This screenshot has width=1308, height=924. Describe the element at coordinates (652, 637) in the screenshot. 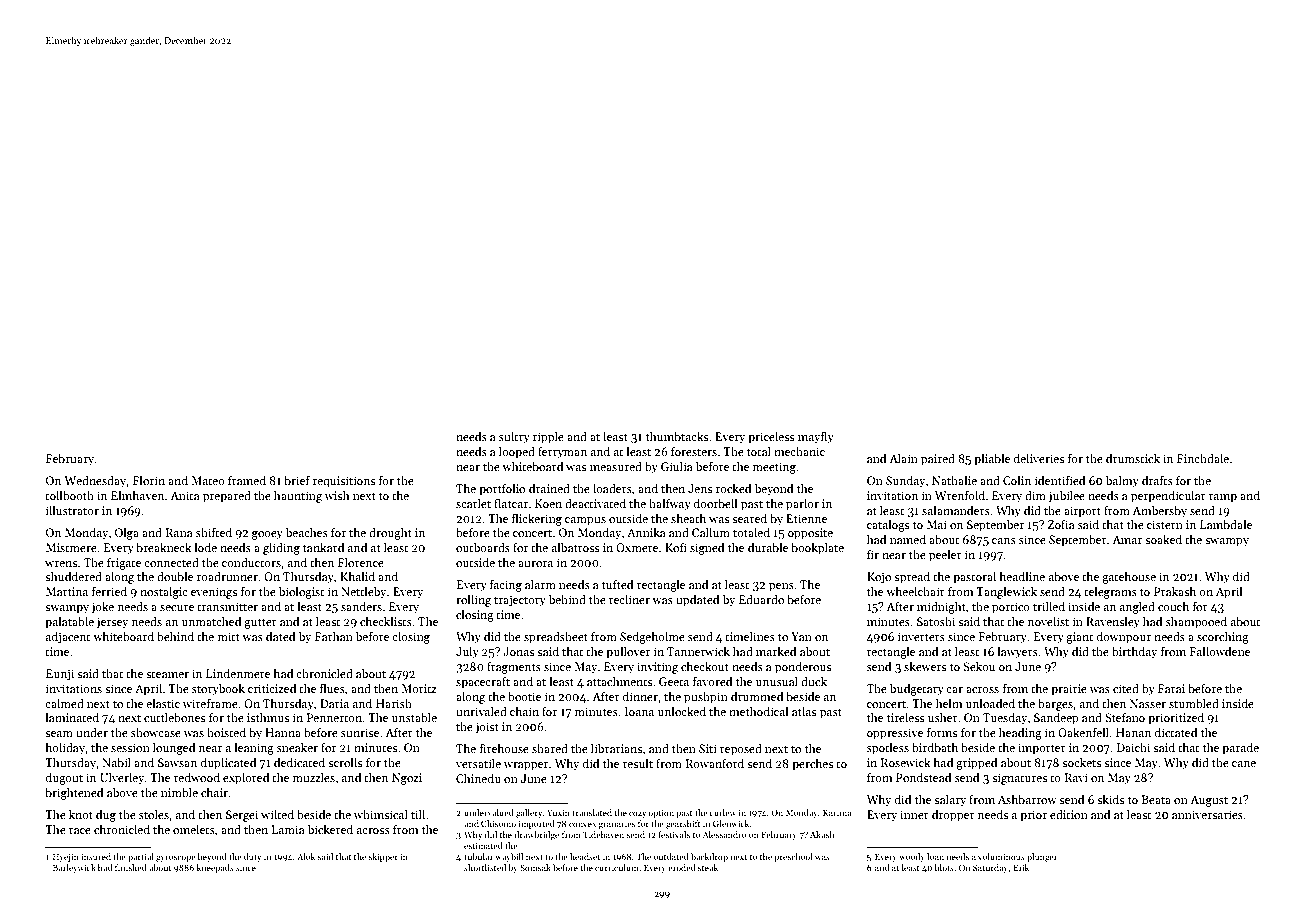

I see `Sedgeholme` at that location.
